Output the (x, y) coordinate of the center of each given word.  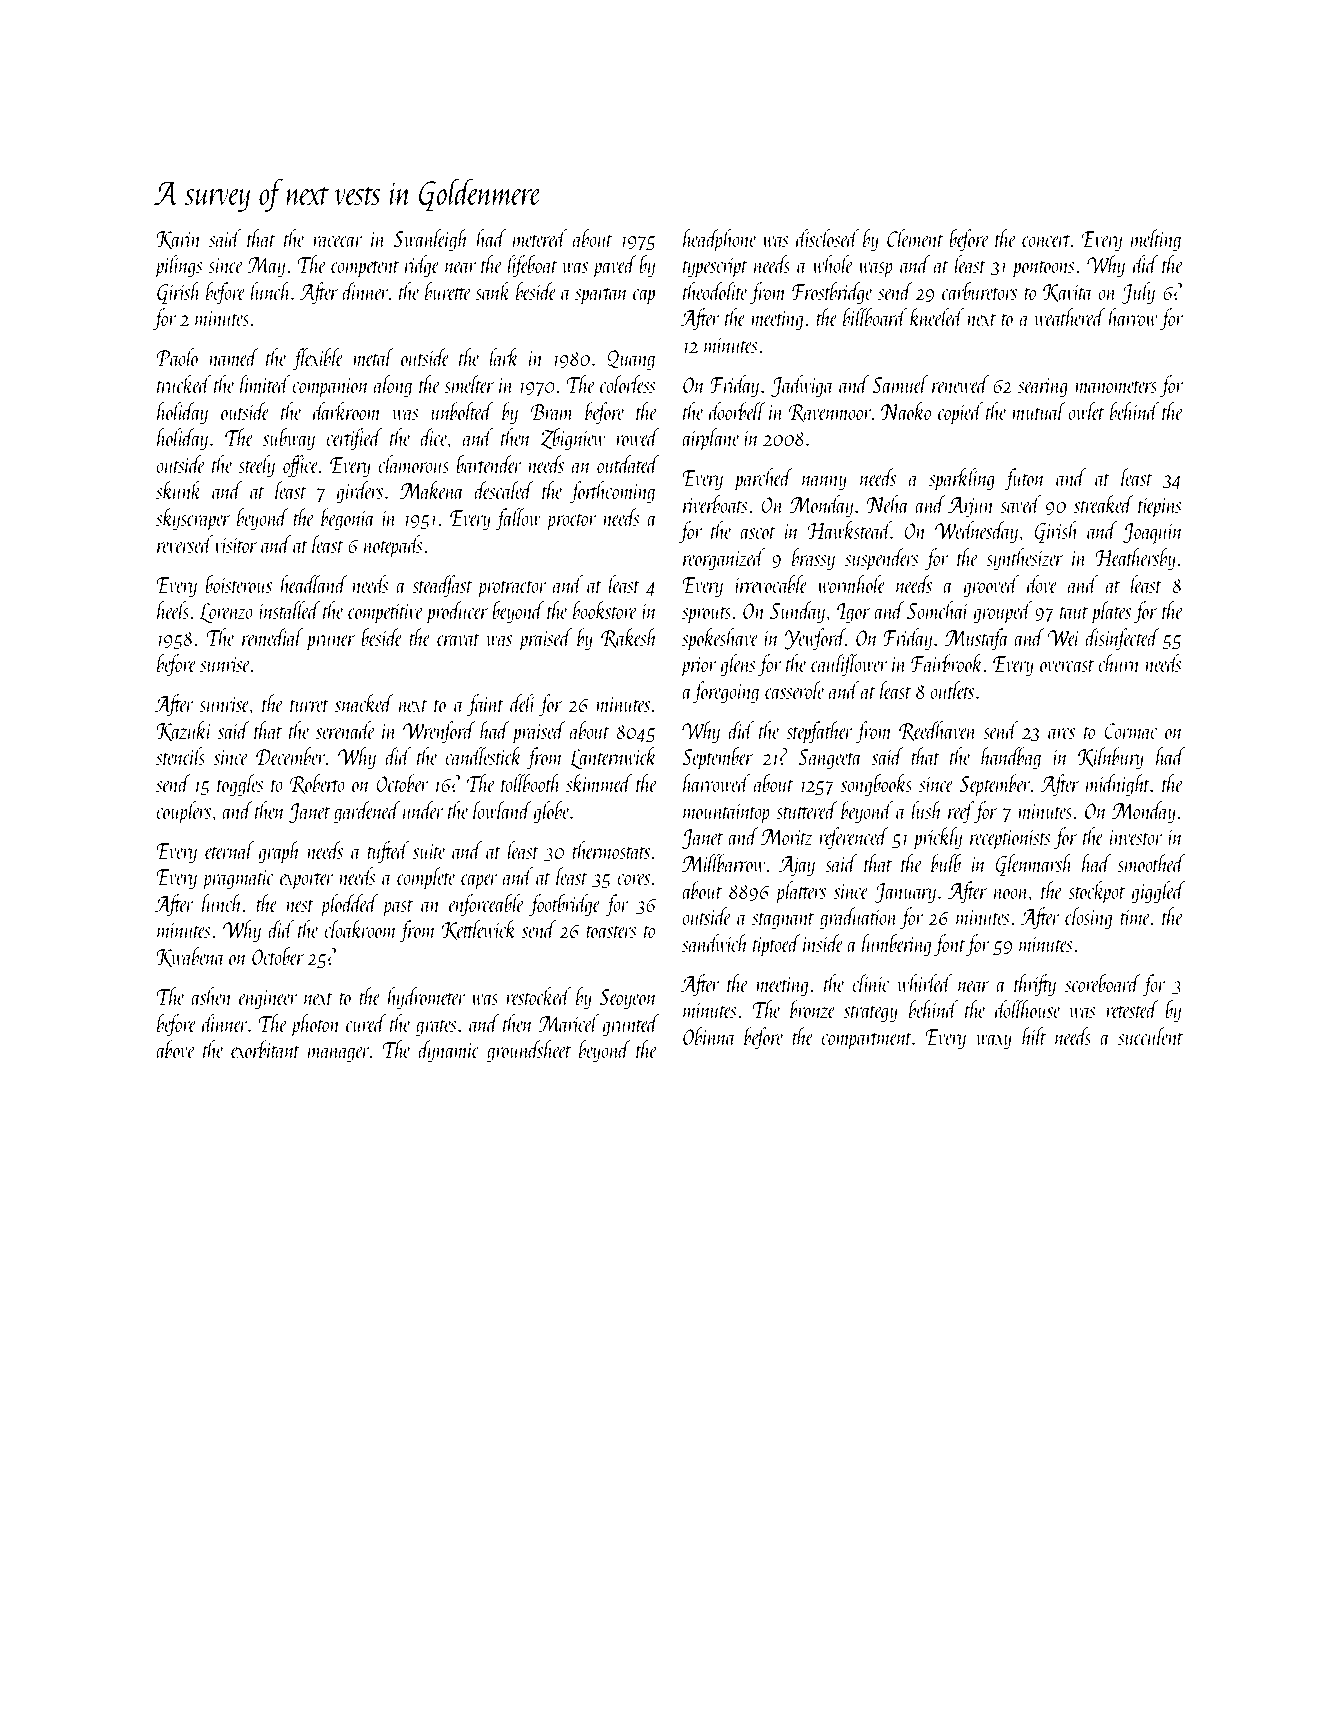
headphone (720, 240)
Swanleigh (431, 240)
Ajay (797, 866)
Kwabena (190, 957)
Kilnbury (1111, 758)
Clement (915, 238)
